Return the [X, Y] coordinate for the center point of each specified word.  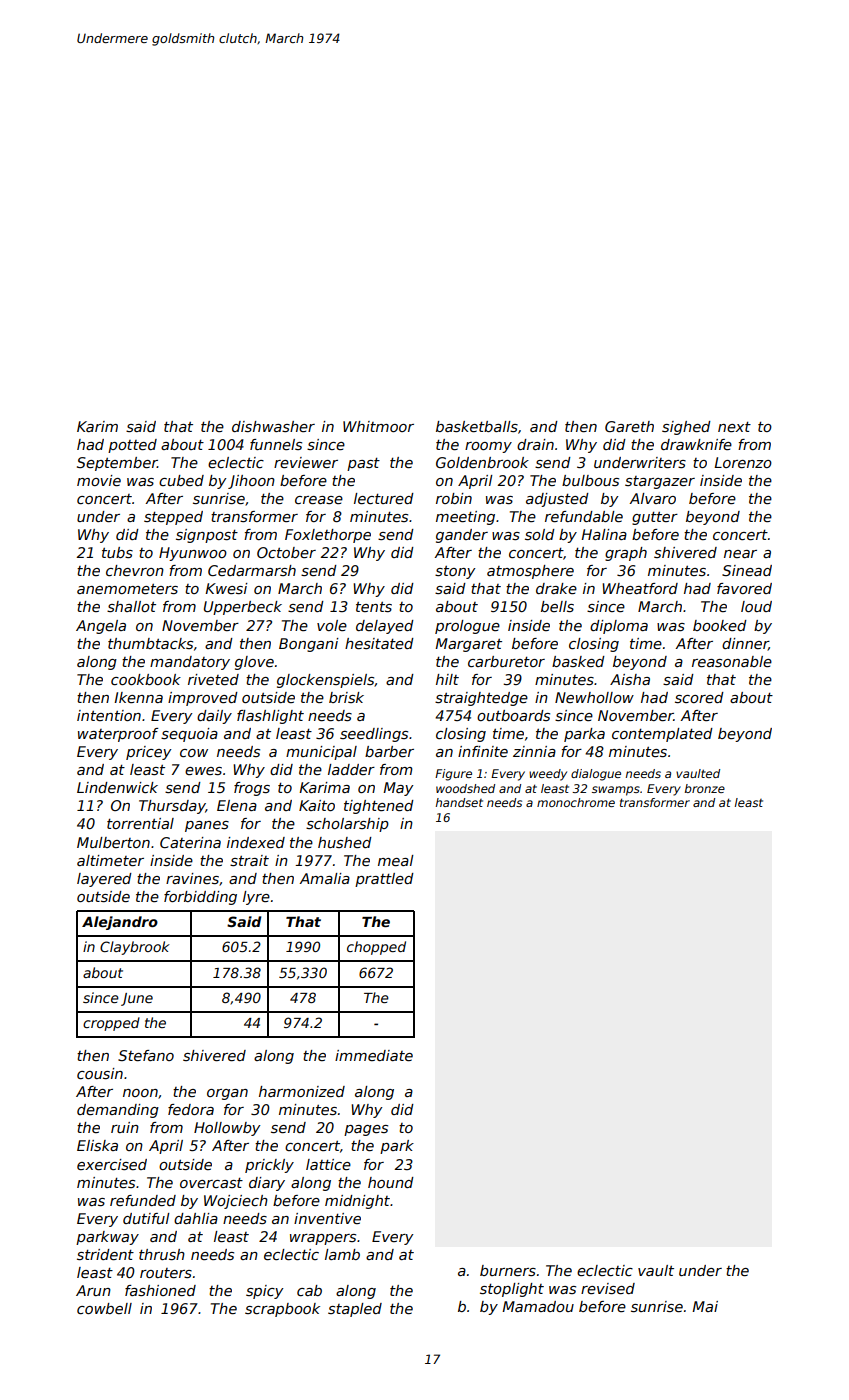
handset [459, 802]
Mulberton [113, 842]
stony [455, 572]
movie [99, 480]
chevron [135, 570]
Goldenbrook [482, 462]
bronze [705, 788]
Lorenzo [743, 462]
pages [366, 1130]
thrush [162, 1254]
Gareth [629, 426]
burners [508, 1270]
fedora [191, 1109]
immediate [374, 1055]
